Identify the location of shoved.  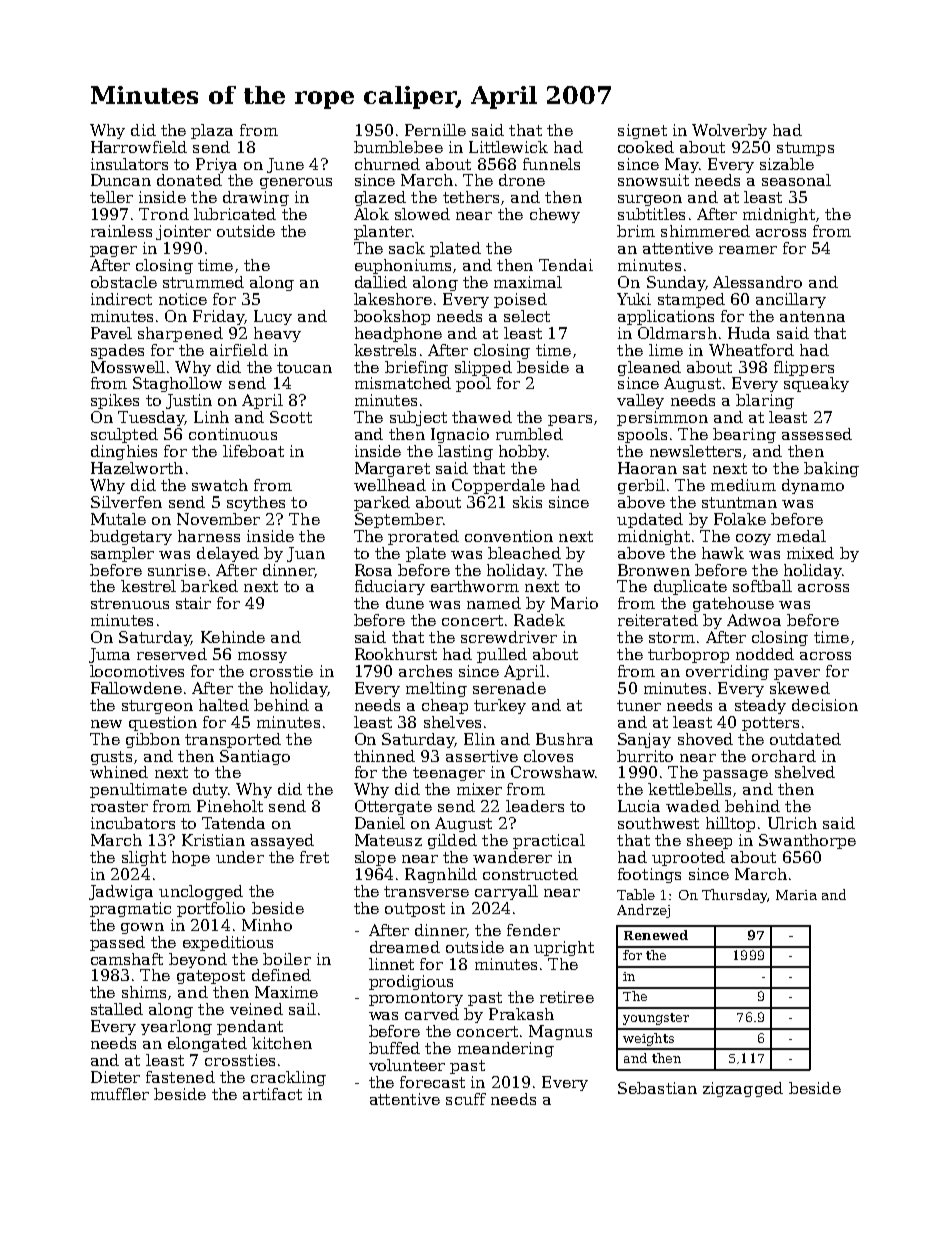
(705, 739).
